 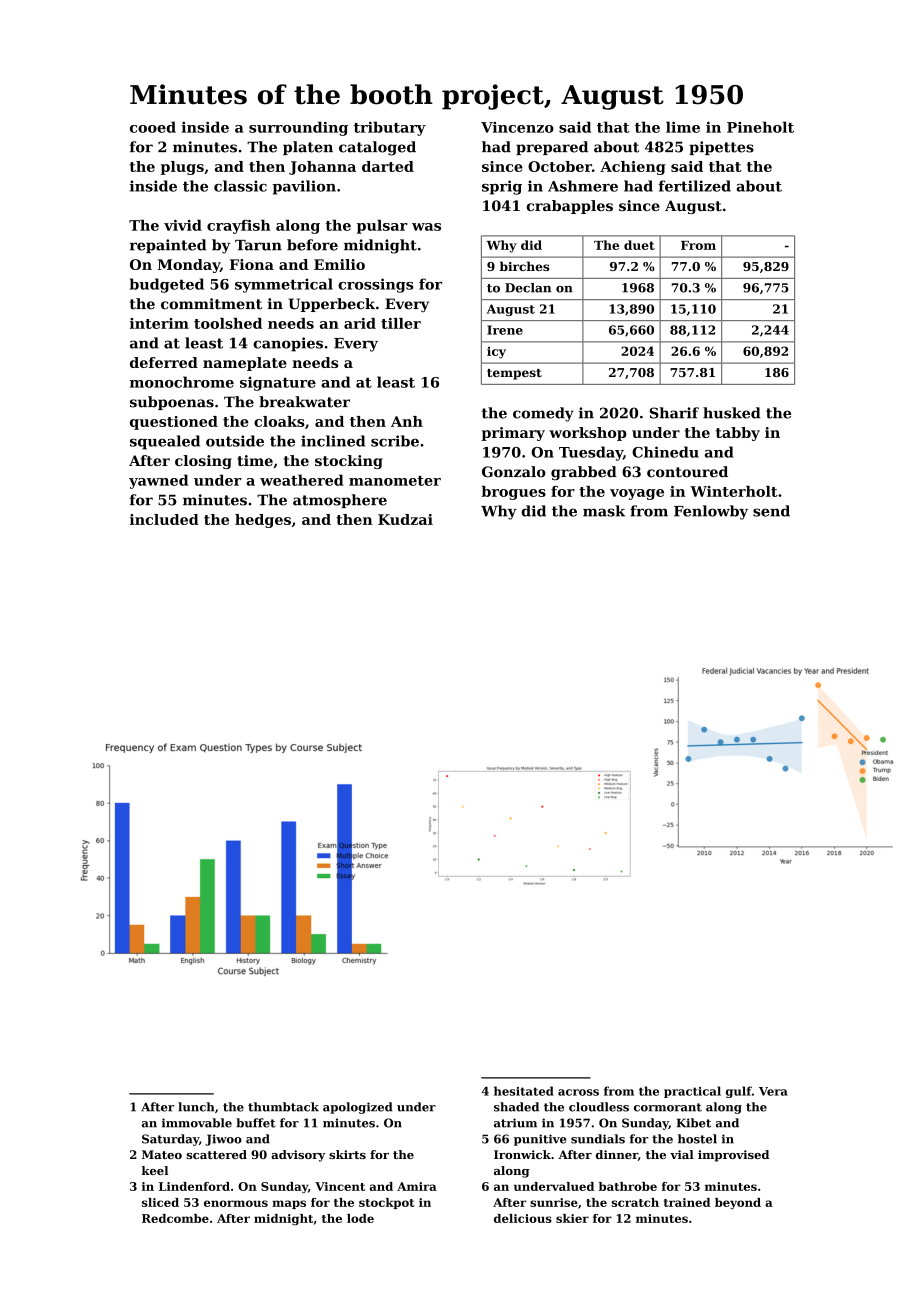 I want to click on Vincenzo, so click(x=517, y=127).
